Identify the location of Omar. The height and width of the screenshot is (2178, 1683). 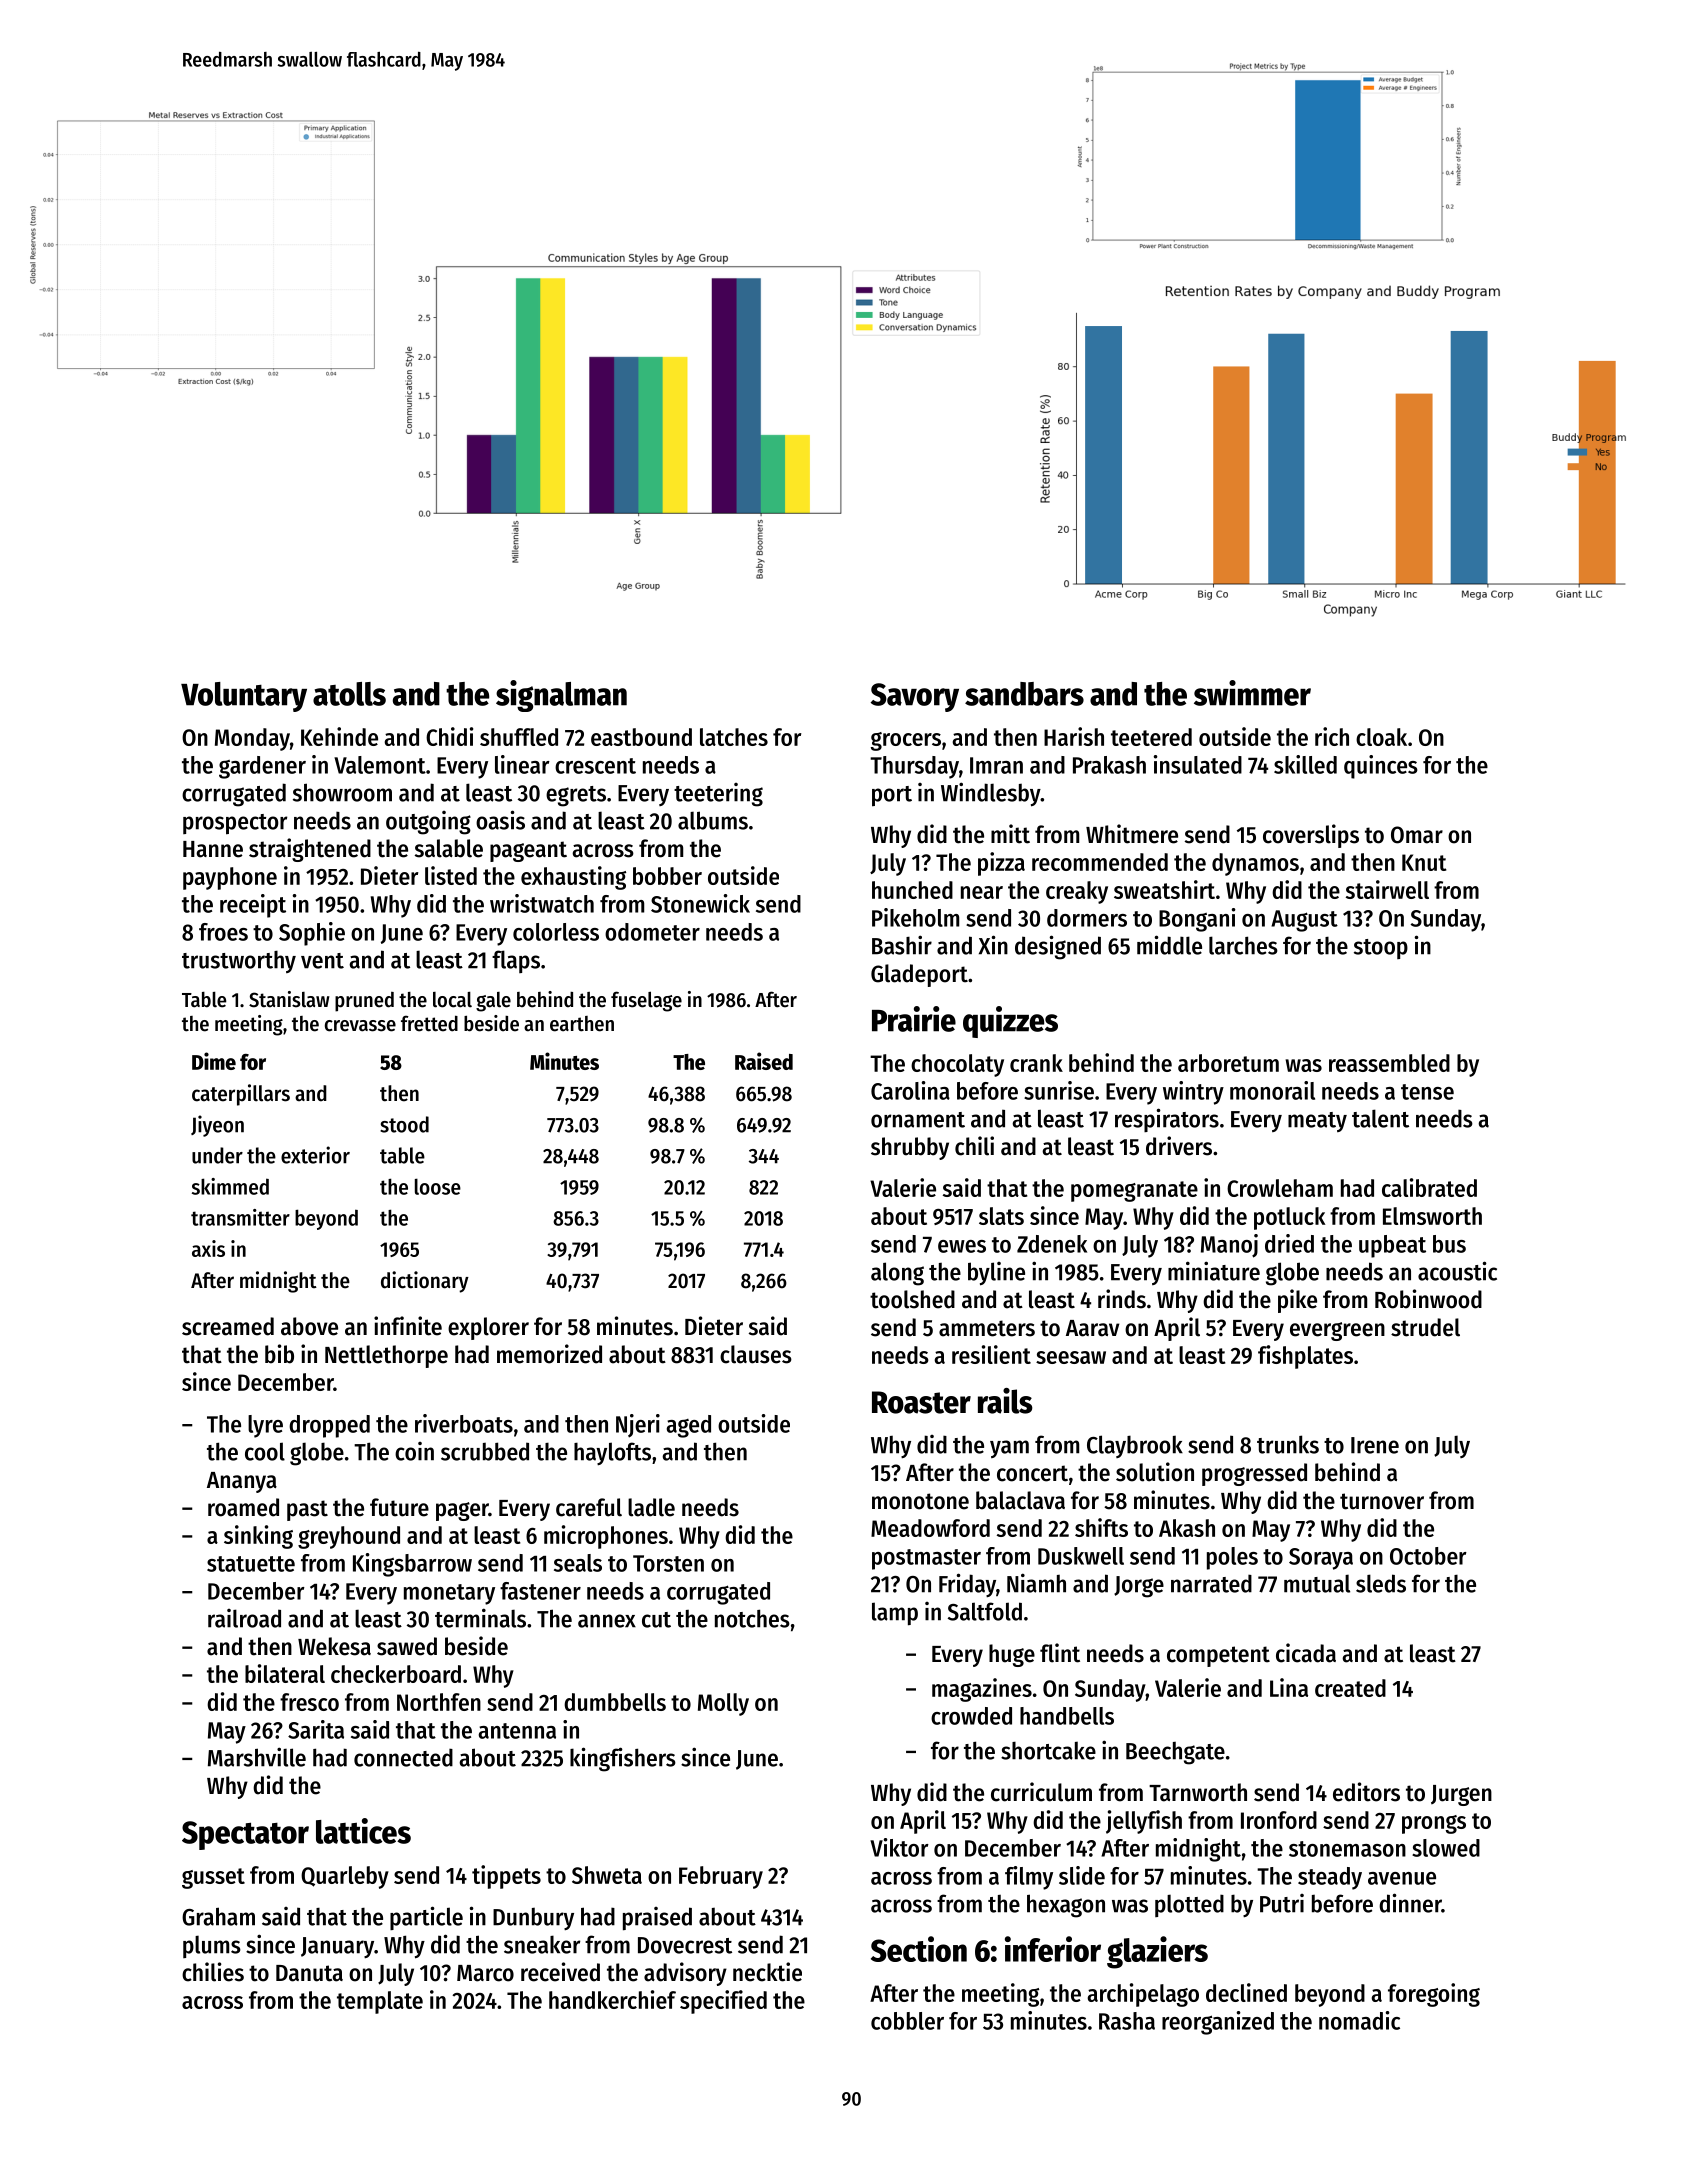
(1417, 835).
